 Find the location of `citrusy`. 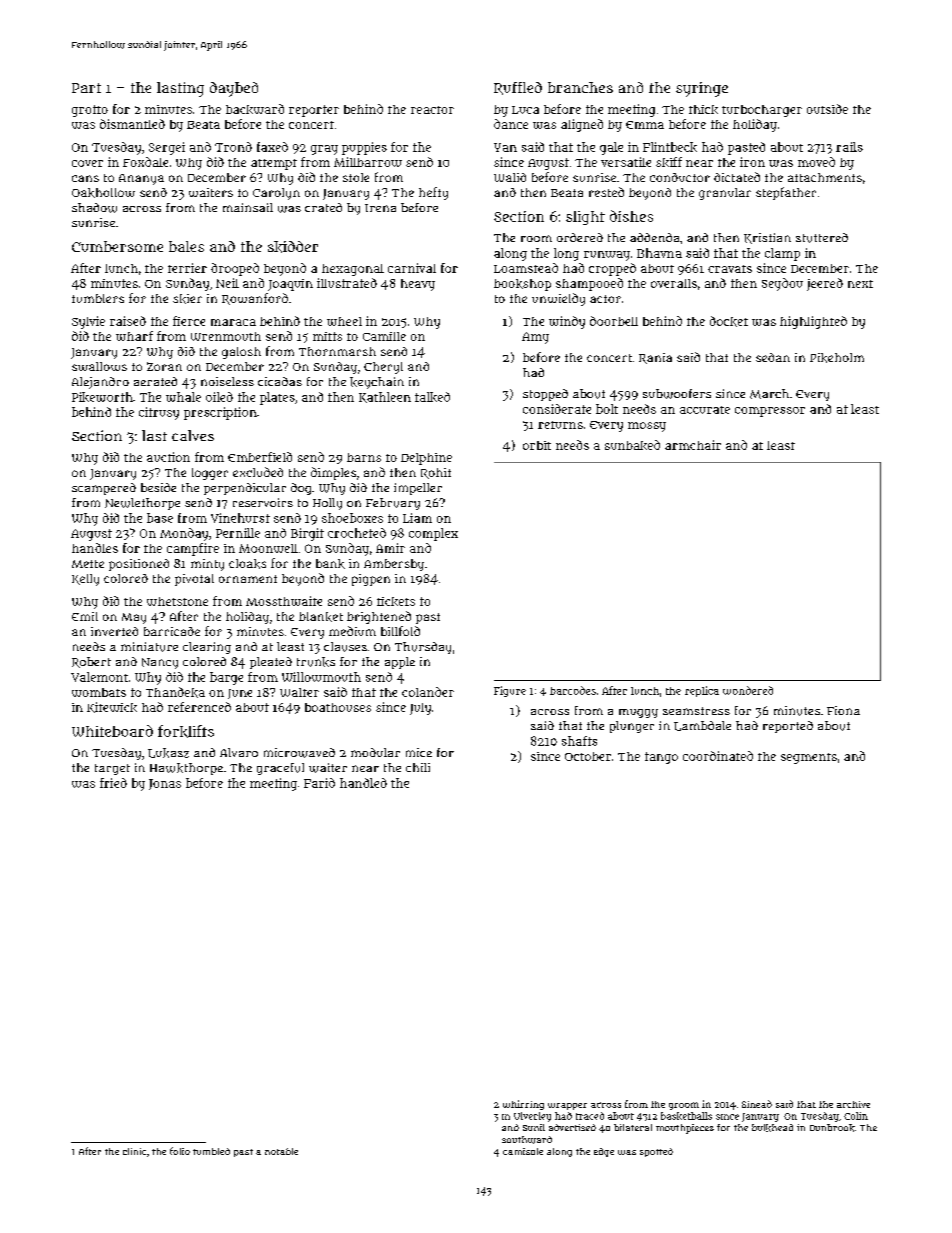

citrusy is located at coordinates (159, 413).
